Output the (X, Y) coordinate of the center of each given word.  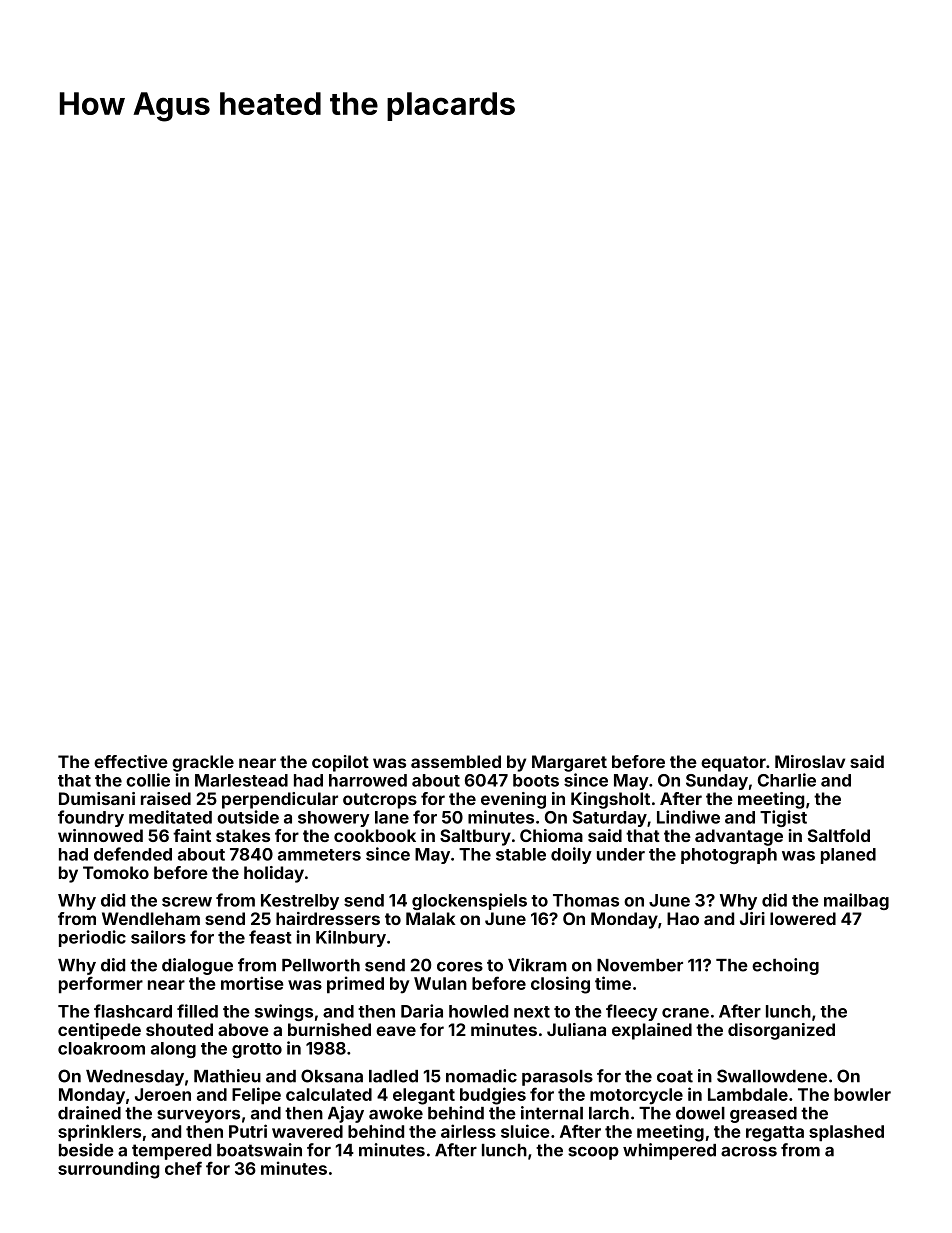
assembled (456, 761)
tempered (171, 1152)
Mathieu (227, 1076)
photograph (729, 856)
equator (733, 764)
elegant (424, 1096)
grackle (203, 763)
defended (133, 854)
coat (675, 1076)
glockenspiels (469, 901)
